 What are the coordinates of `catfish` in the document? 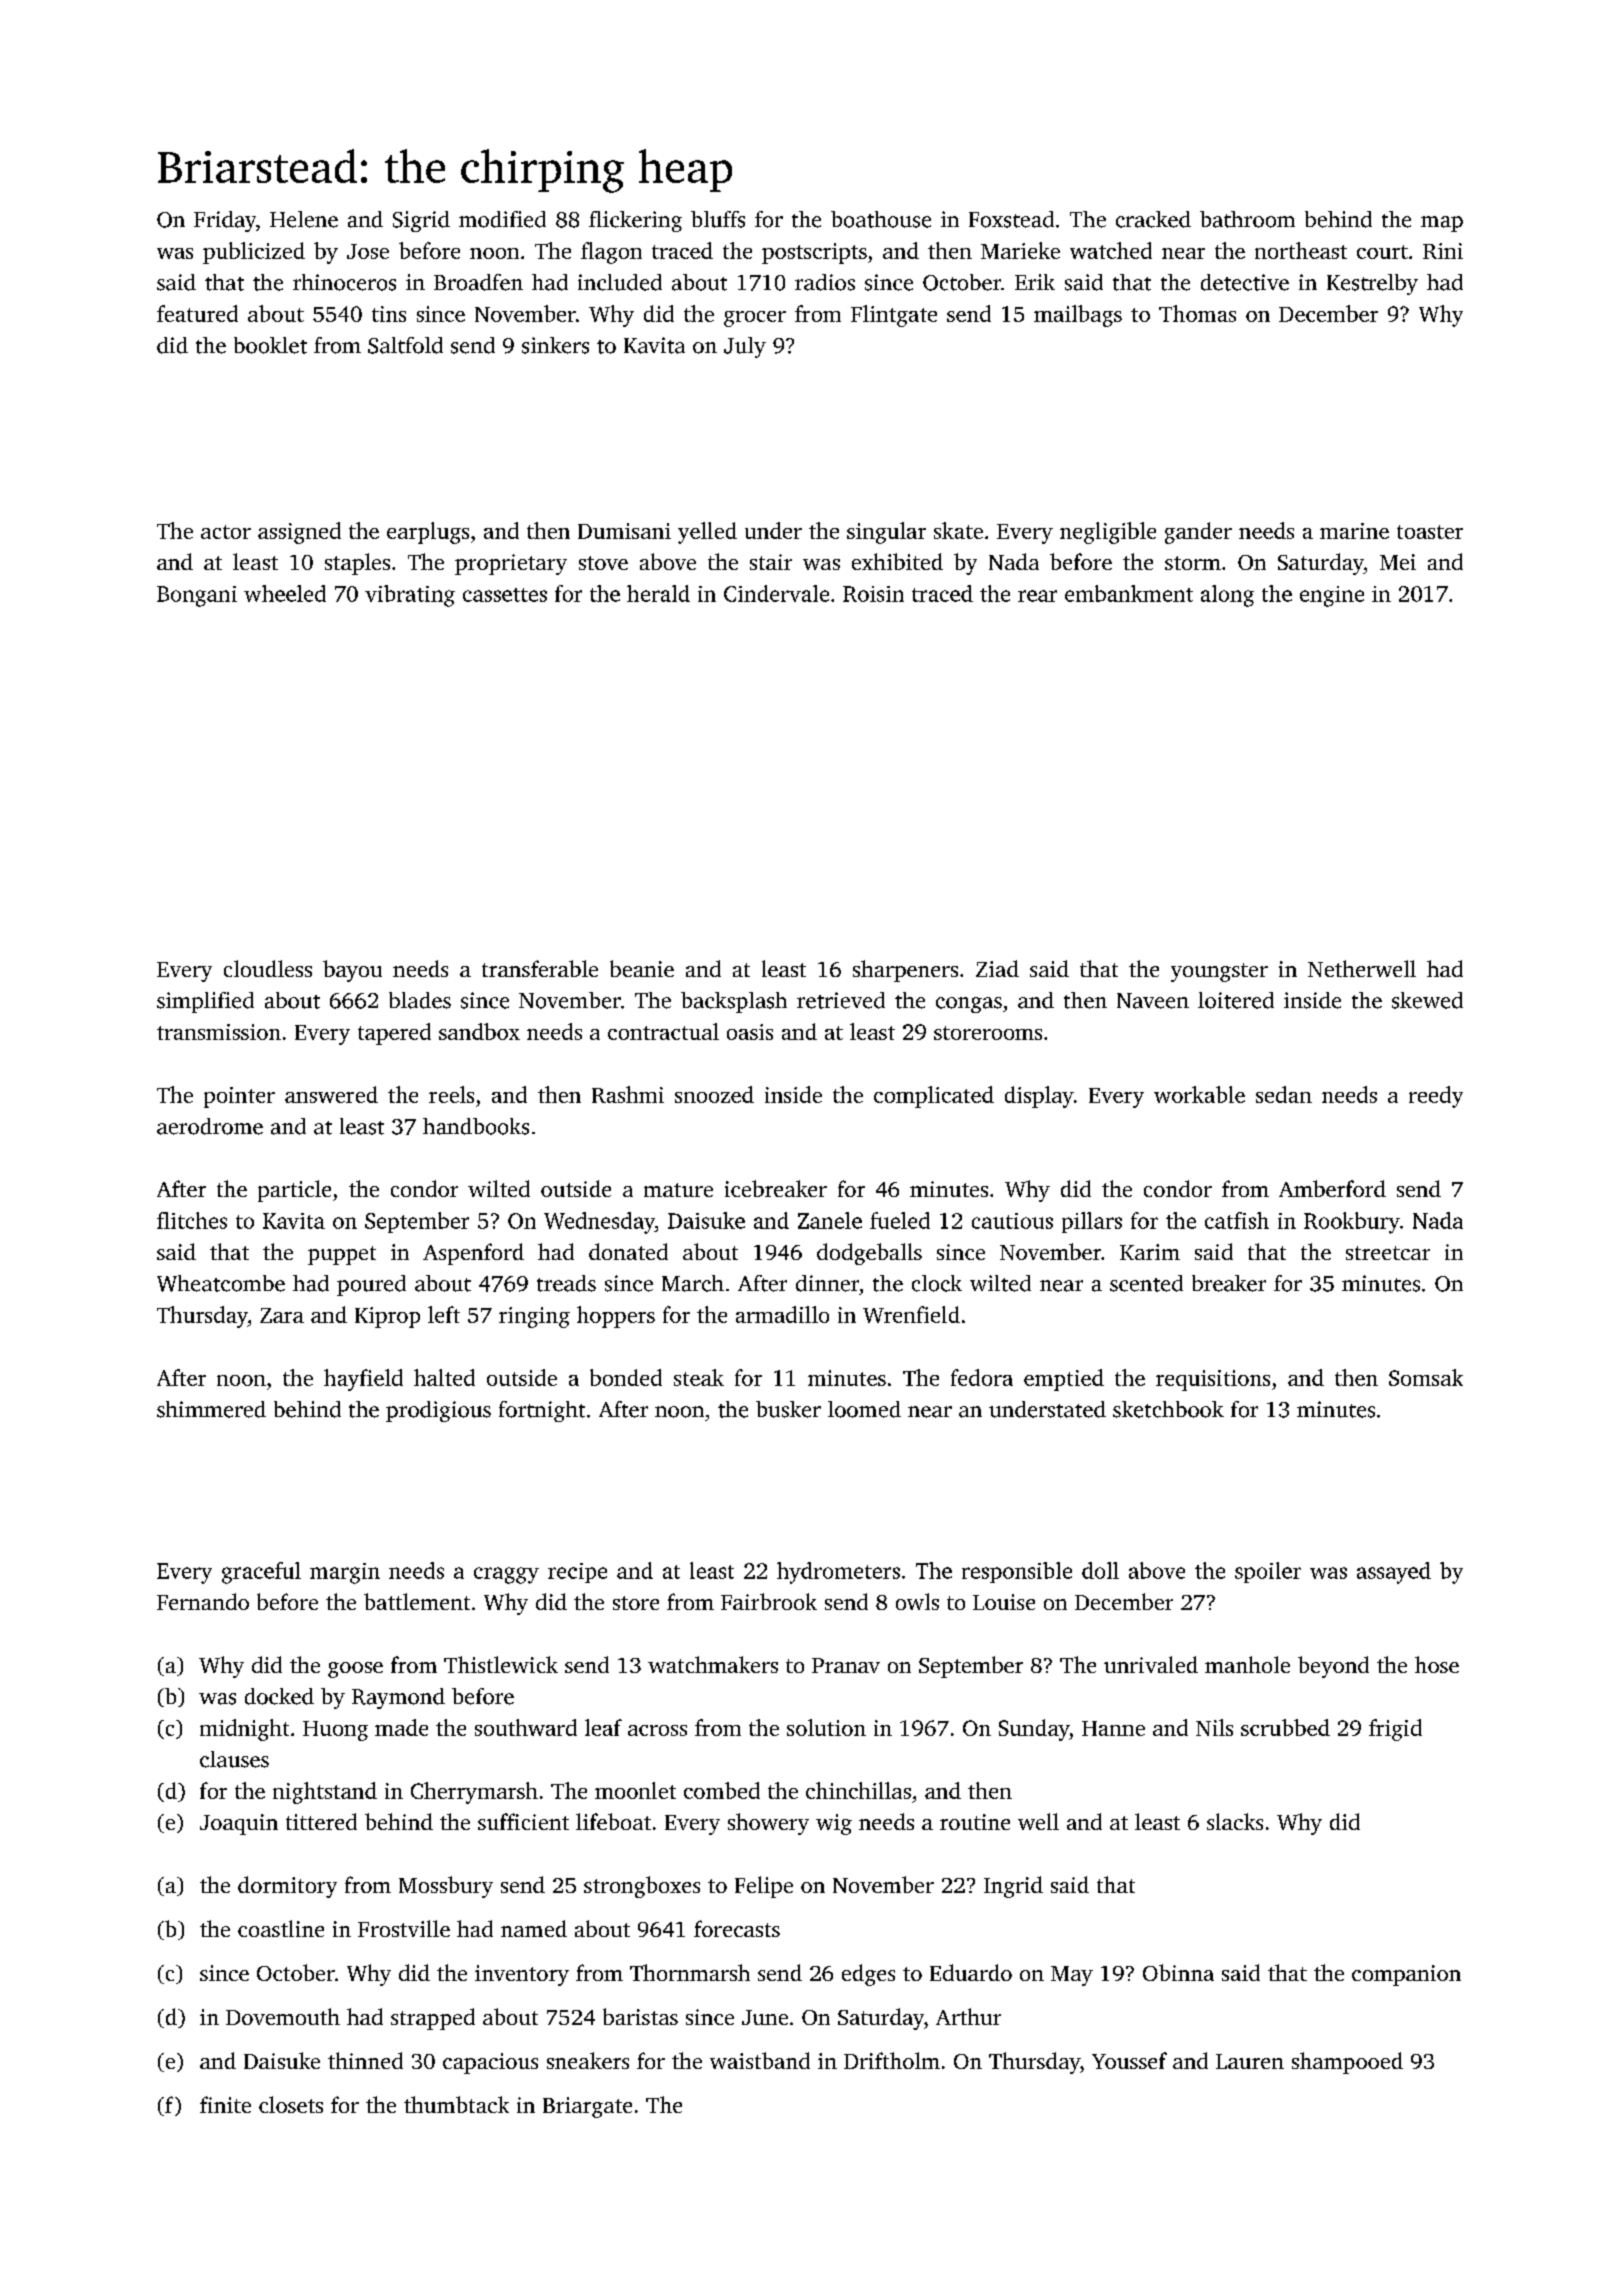 It's located at (1237, 1220).
